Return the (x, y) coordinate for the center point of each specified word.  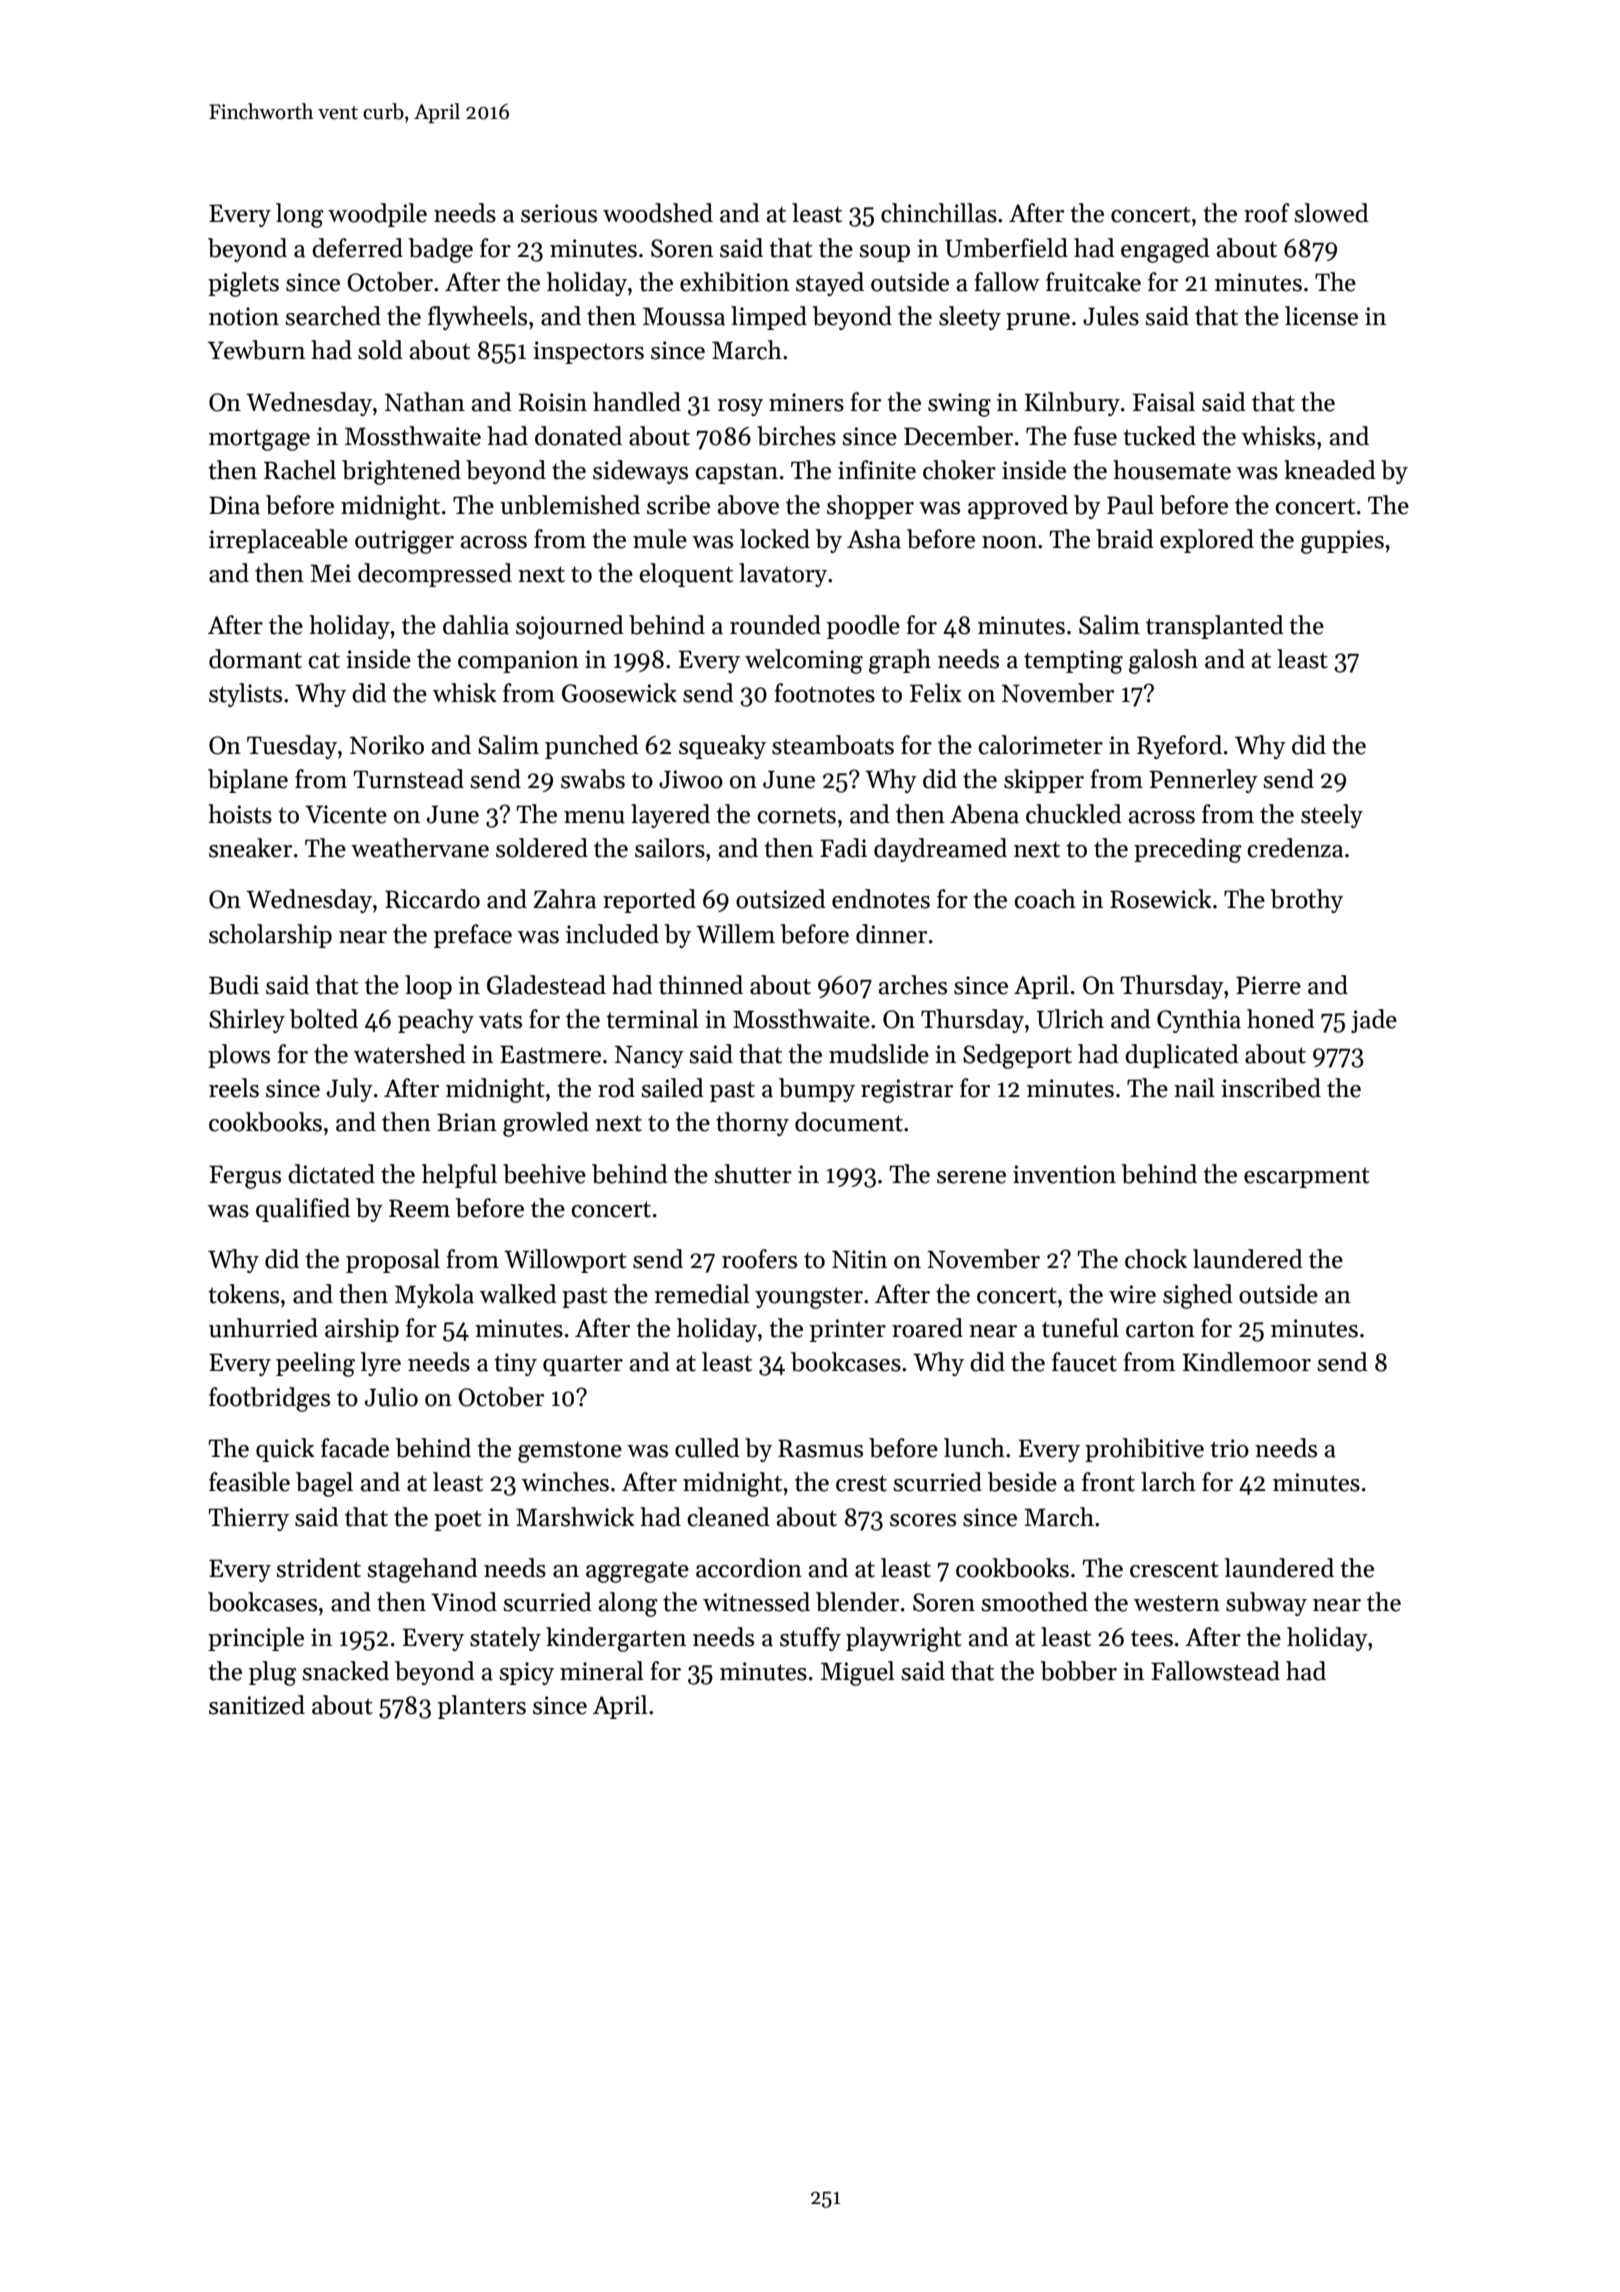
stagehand (422, 1570)
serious (559, 213)
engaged (1165, 250)
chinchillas (939, 213)
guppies (1342, 542)
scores (923, 1520)
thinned (701, 985)
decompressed (435, 575)
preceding (1188, 850)
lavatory (783, 575)
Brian (467, 1122)
